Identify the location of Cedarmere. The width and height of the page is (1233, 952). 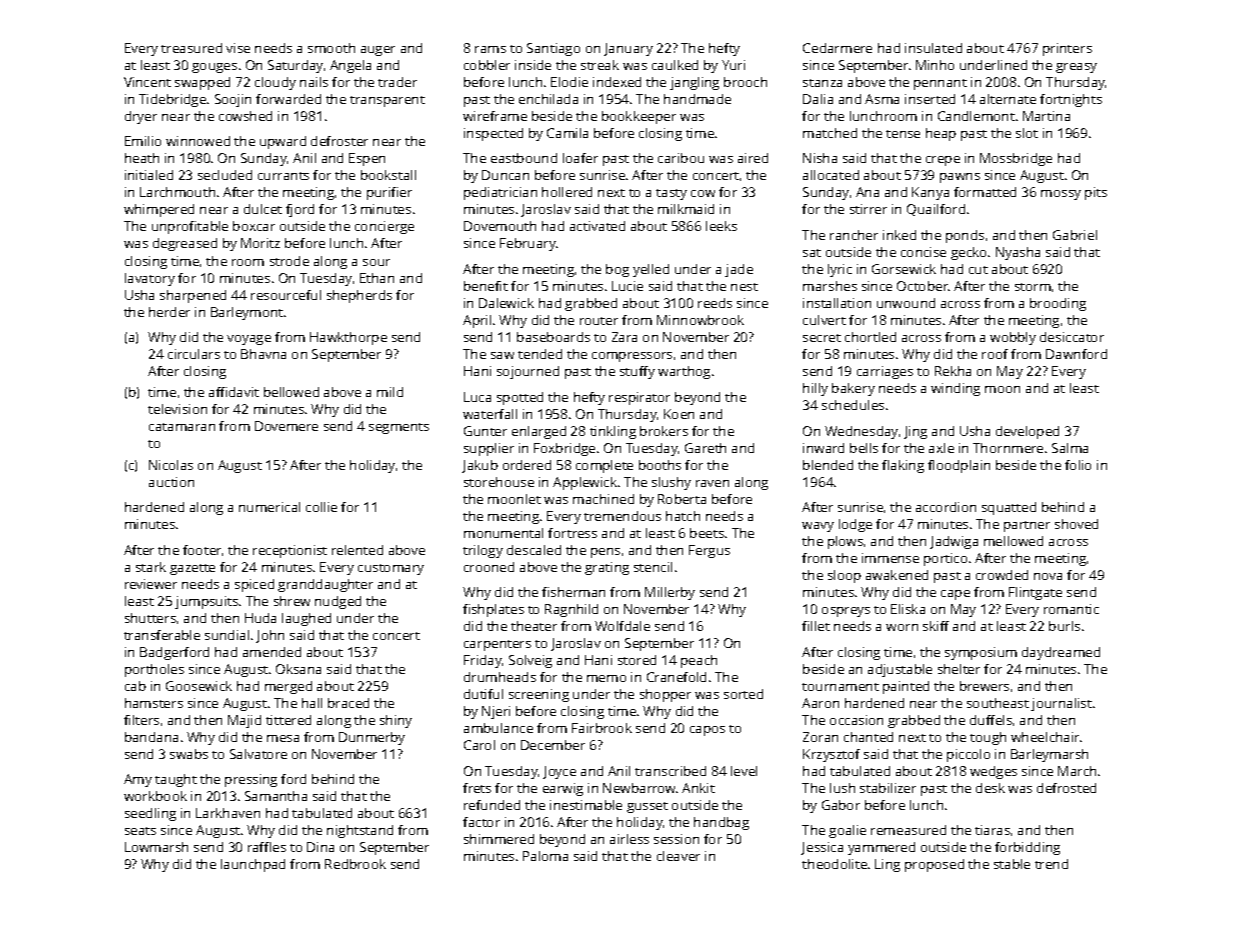
(837, 48).
